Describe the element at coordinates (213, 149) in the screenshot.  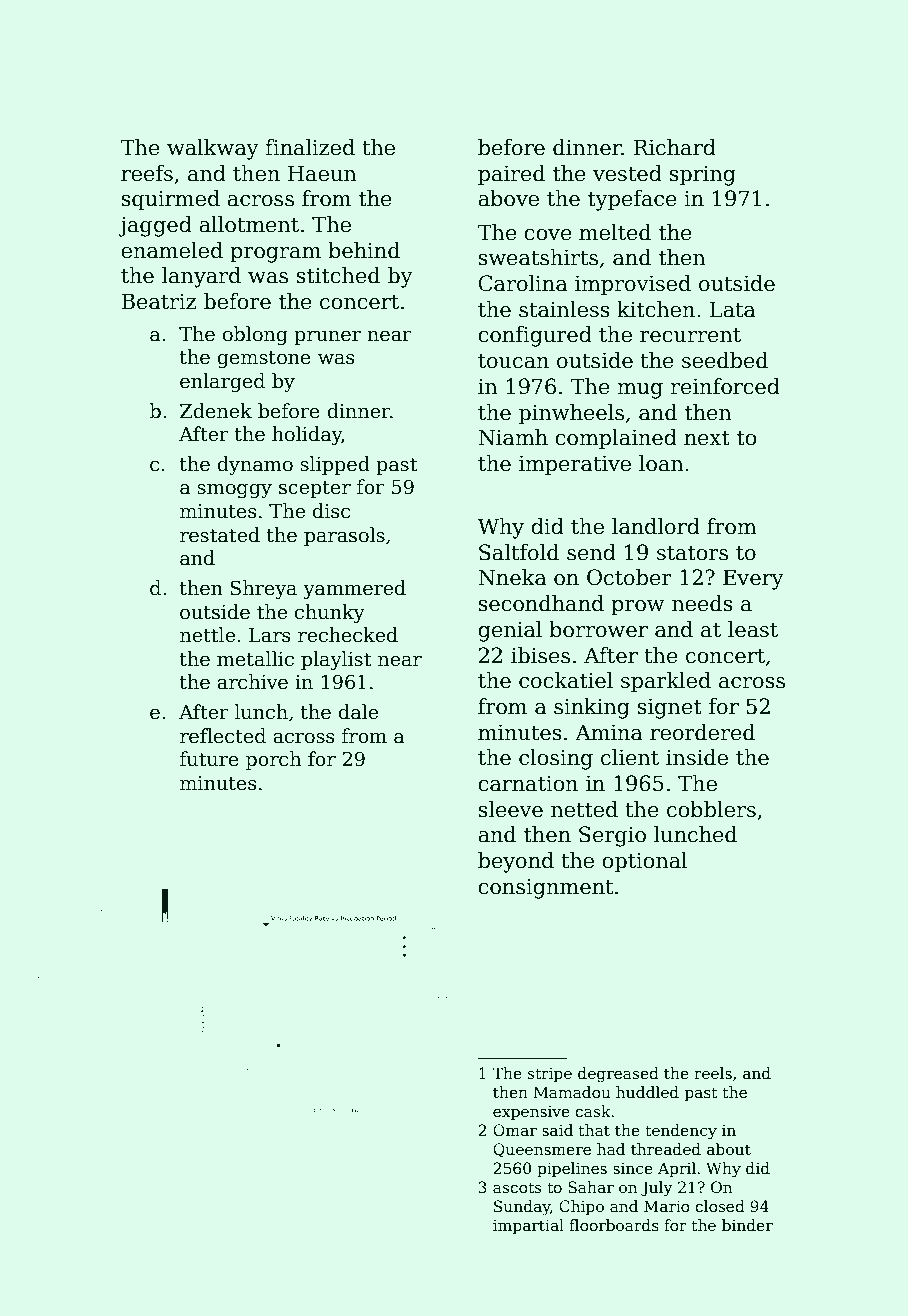
I see `walkway` at that location.
